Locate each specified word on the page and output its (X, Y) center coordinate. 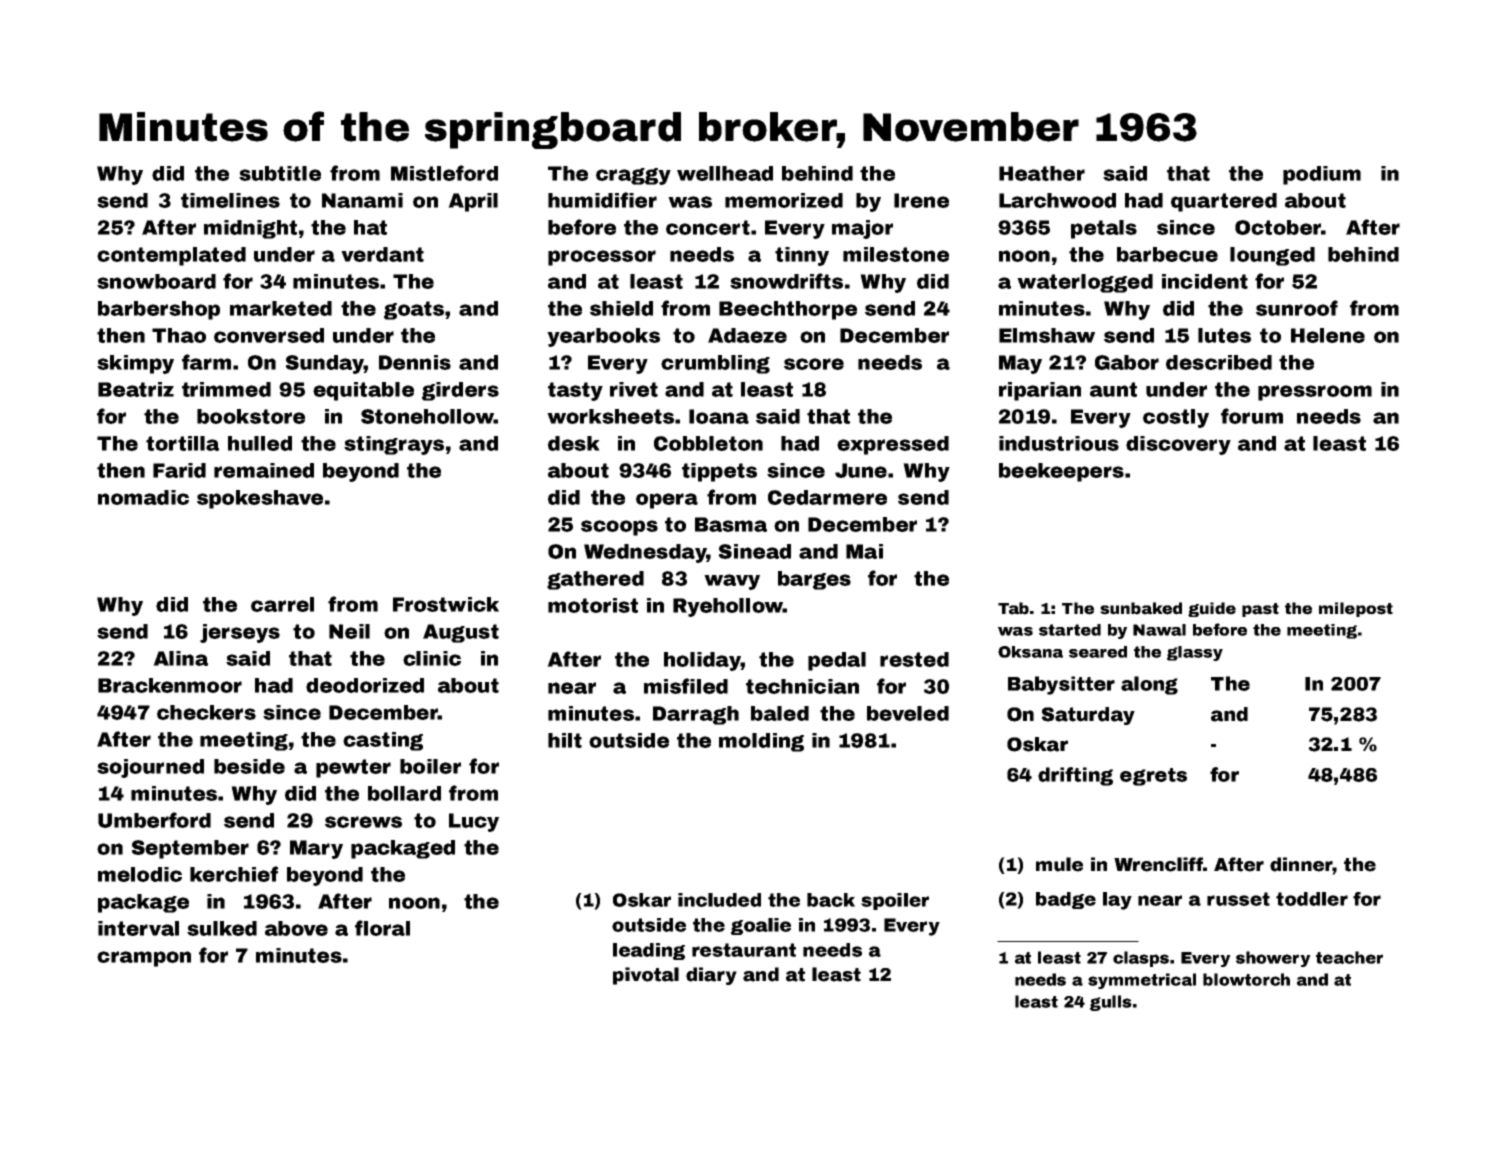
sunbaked (1141, 608)
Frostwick (446, 604)
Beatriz (136, 389)
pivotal (646, 976)
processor (602, 258)
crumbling (715, 364)
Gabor (1127, 362)
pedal (837, 661)
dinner (1301, 864)
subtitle (280, 173)
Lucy (474, 822)
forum (1252, 416)
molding (761, 742)
